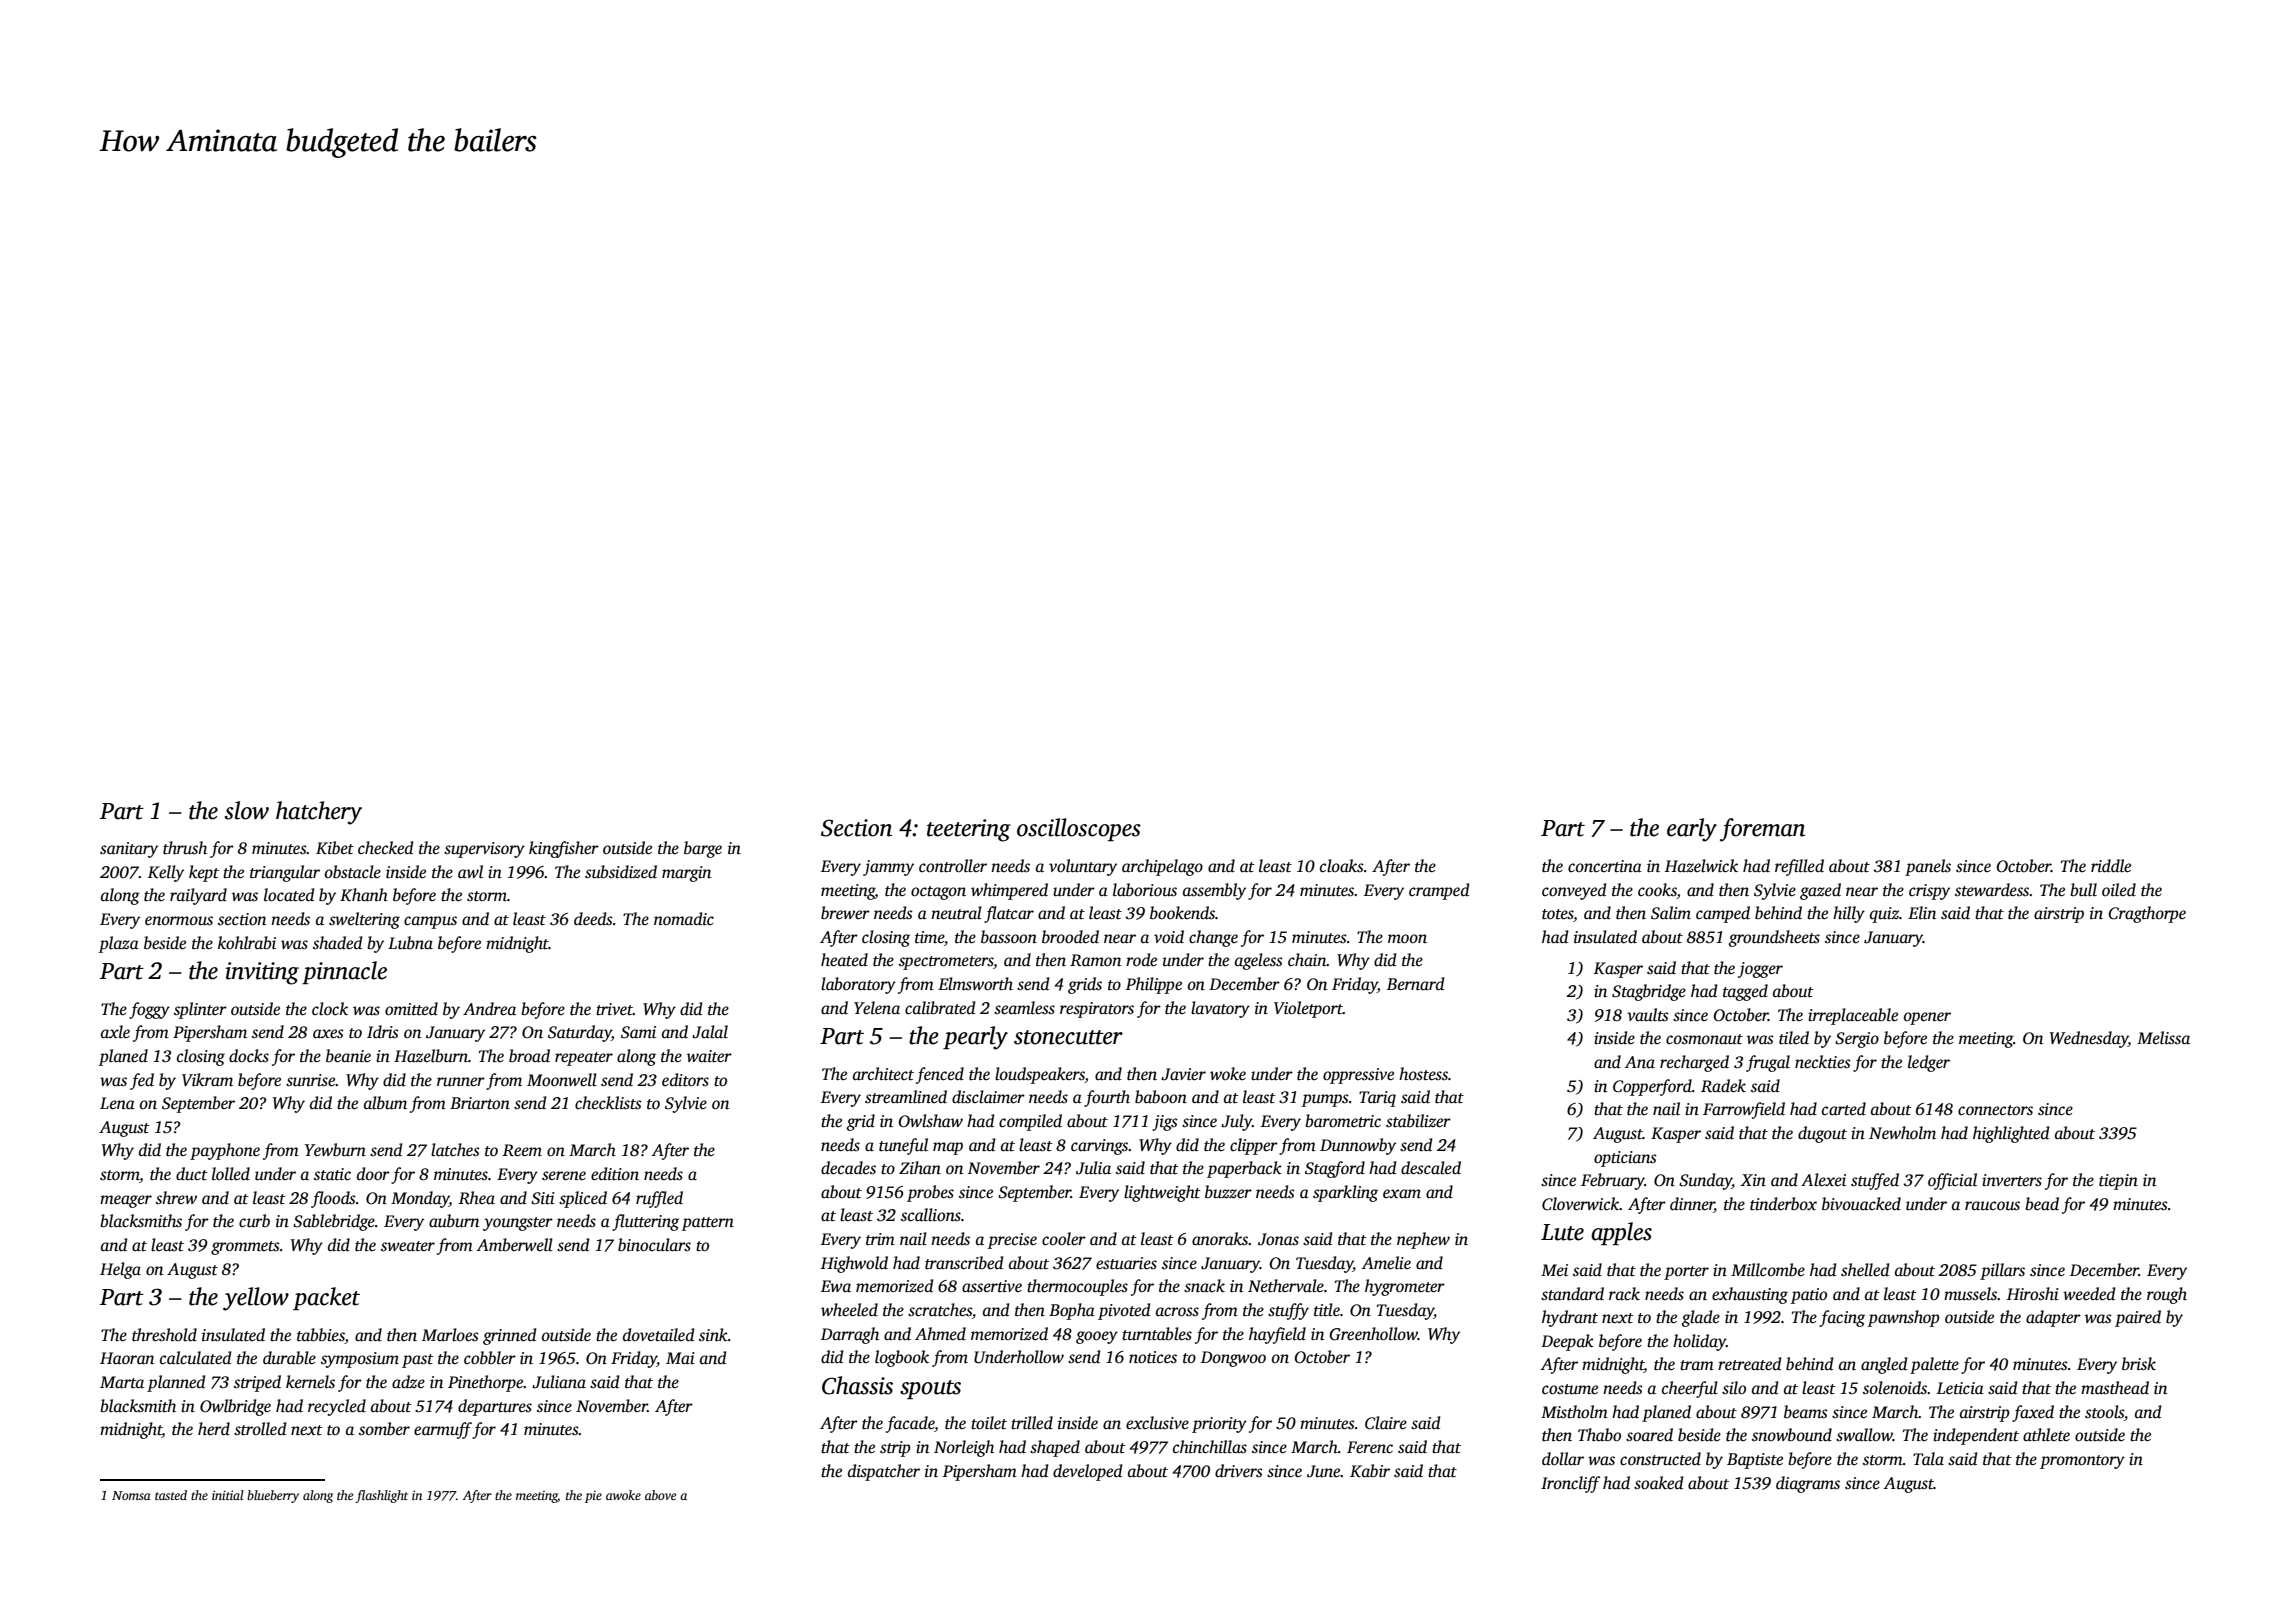 This image has height=1620, width=2292. Describe the element at coordinates (164, 1335) in the image. I see `threshold` at that location.
